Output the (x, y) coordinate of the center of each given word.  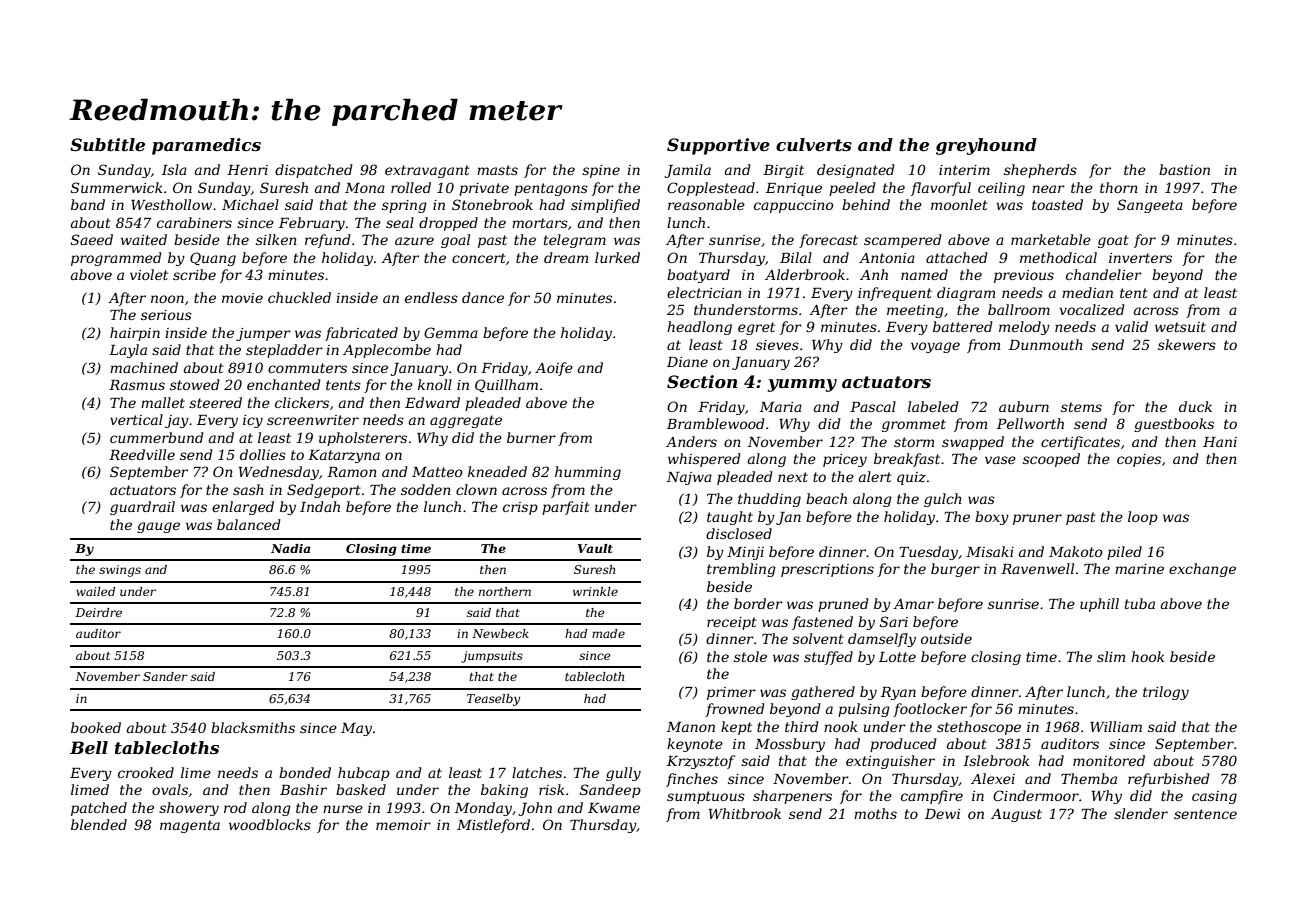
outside (946, 638)
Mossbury (790, 745)
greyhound (986, 146)
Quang (213, 259)
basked (361, 789)
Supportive (718, 146)
